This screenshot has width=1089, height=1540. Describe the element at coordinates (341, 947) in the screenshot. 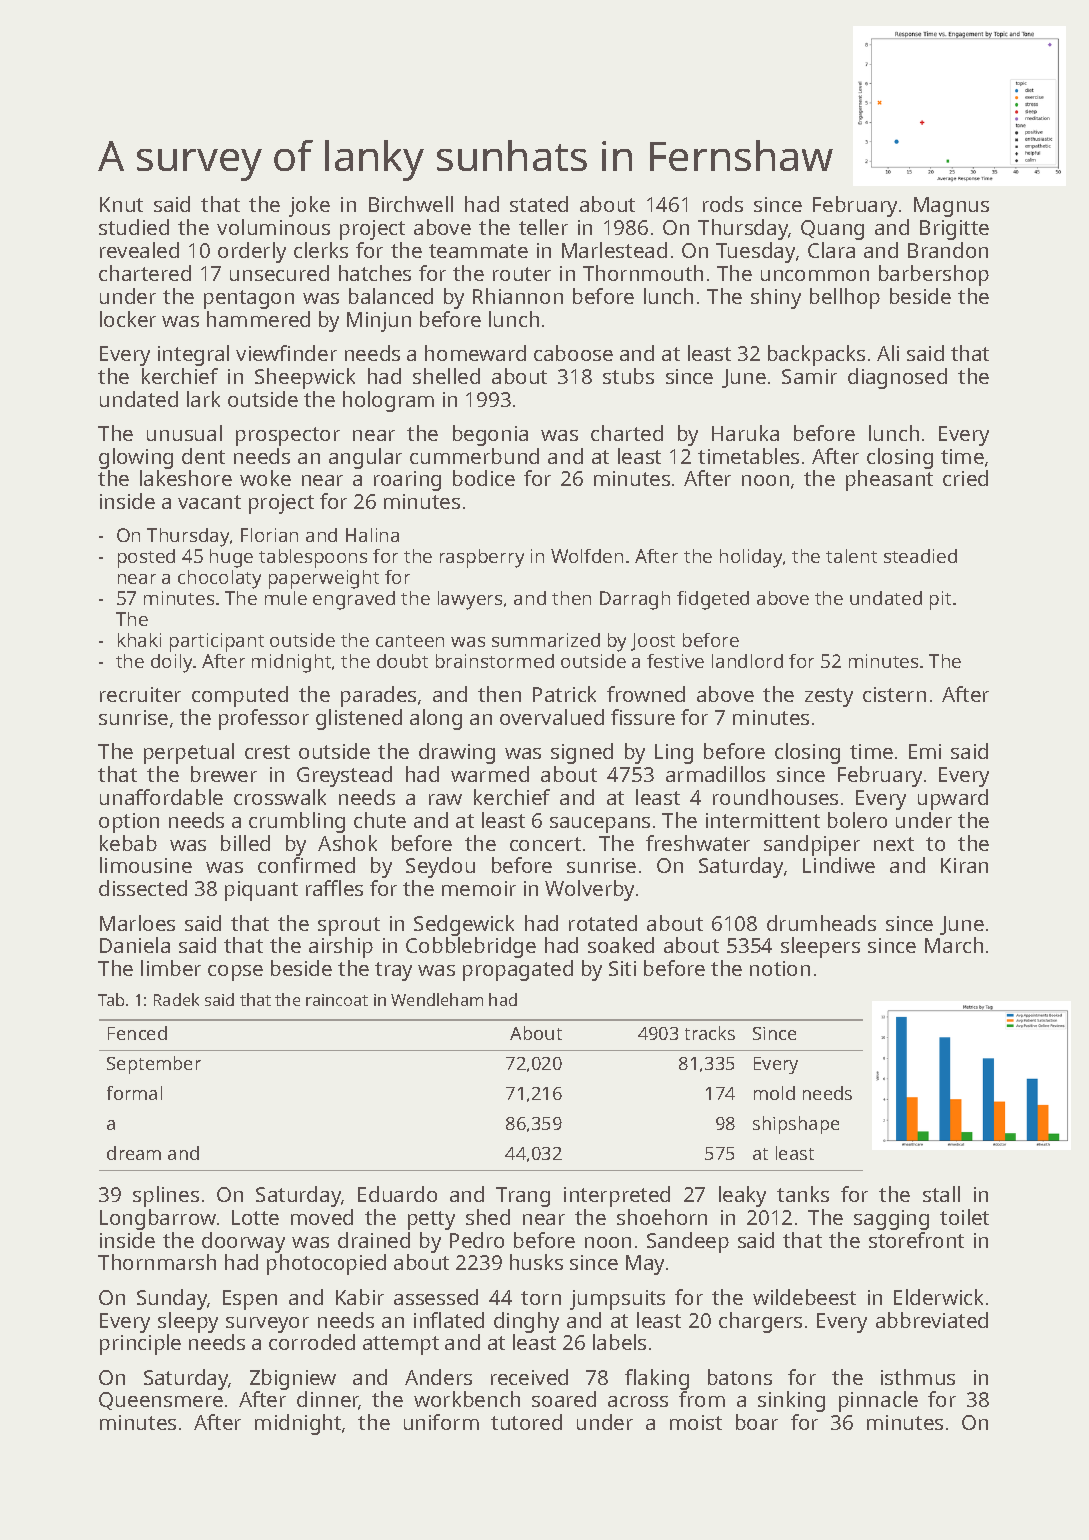

I see `airship` at that location.
